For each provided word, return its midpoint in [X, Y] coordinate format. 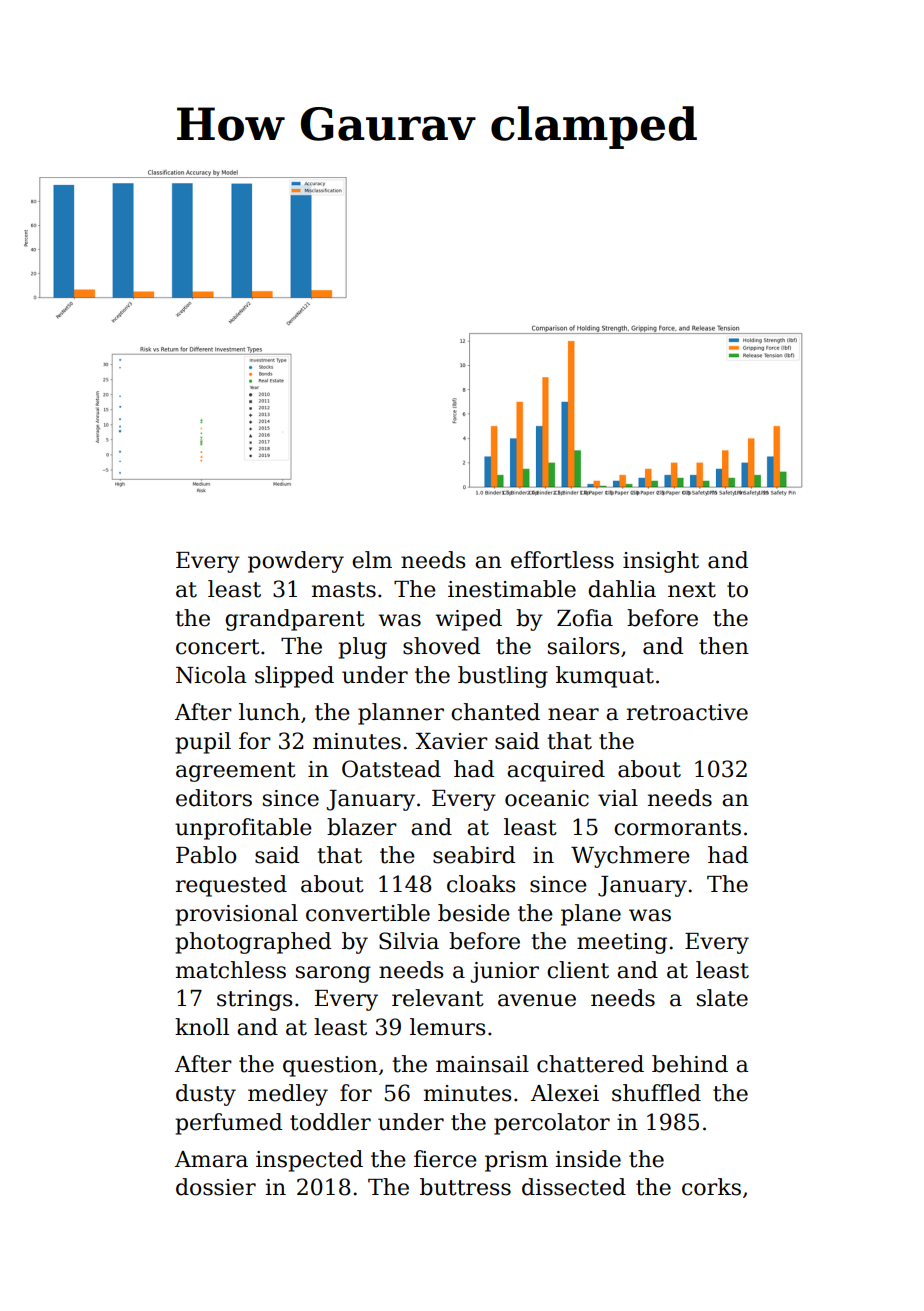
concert [218, 647]
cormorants [677, 828]
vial [618, 798]
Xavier [451, 741]
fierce [445, 1159]
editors [214, 798]
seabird [474, 855]
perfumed [228, 1124]
